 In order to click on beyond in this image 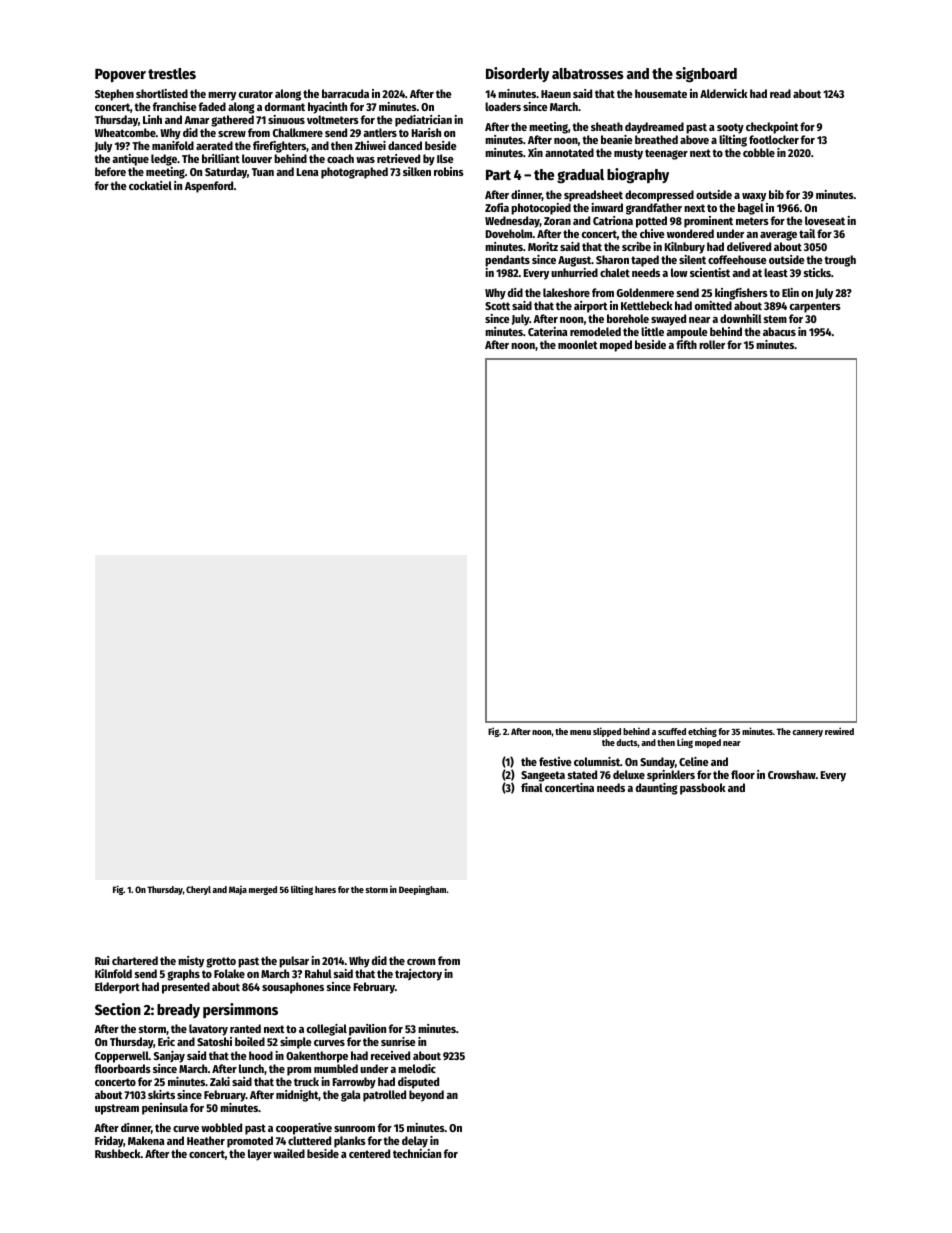, I will do `click(426, 1096)`.
